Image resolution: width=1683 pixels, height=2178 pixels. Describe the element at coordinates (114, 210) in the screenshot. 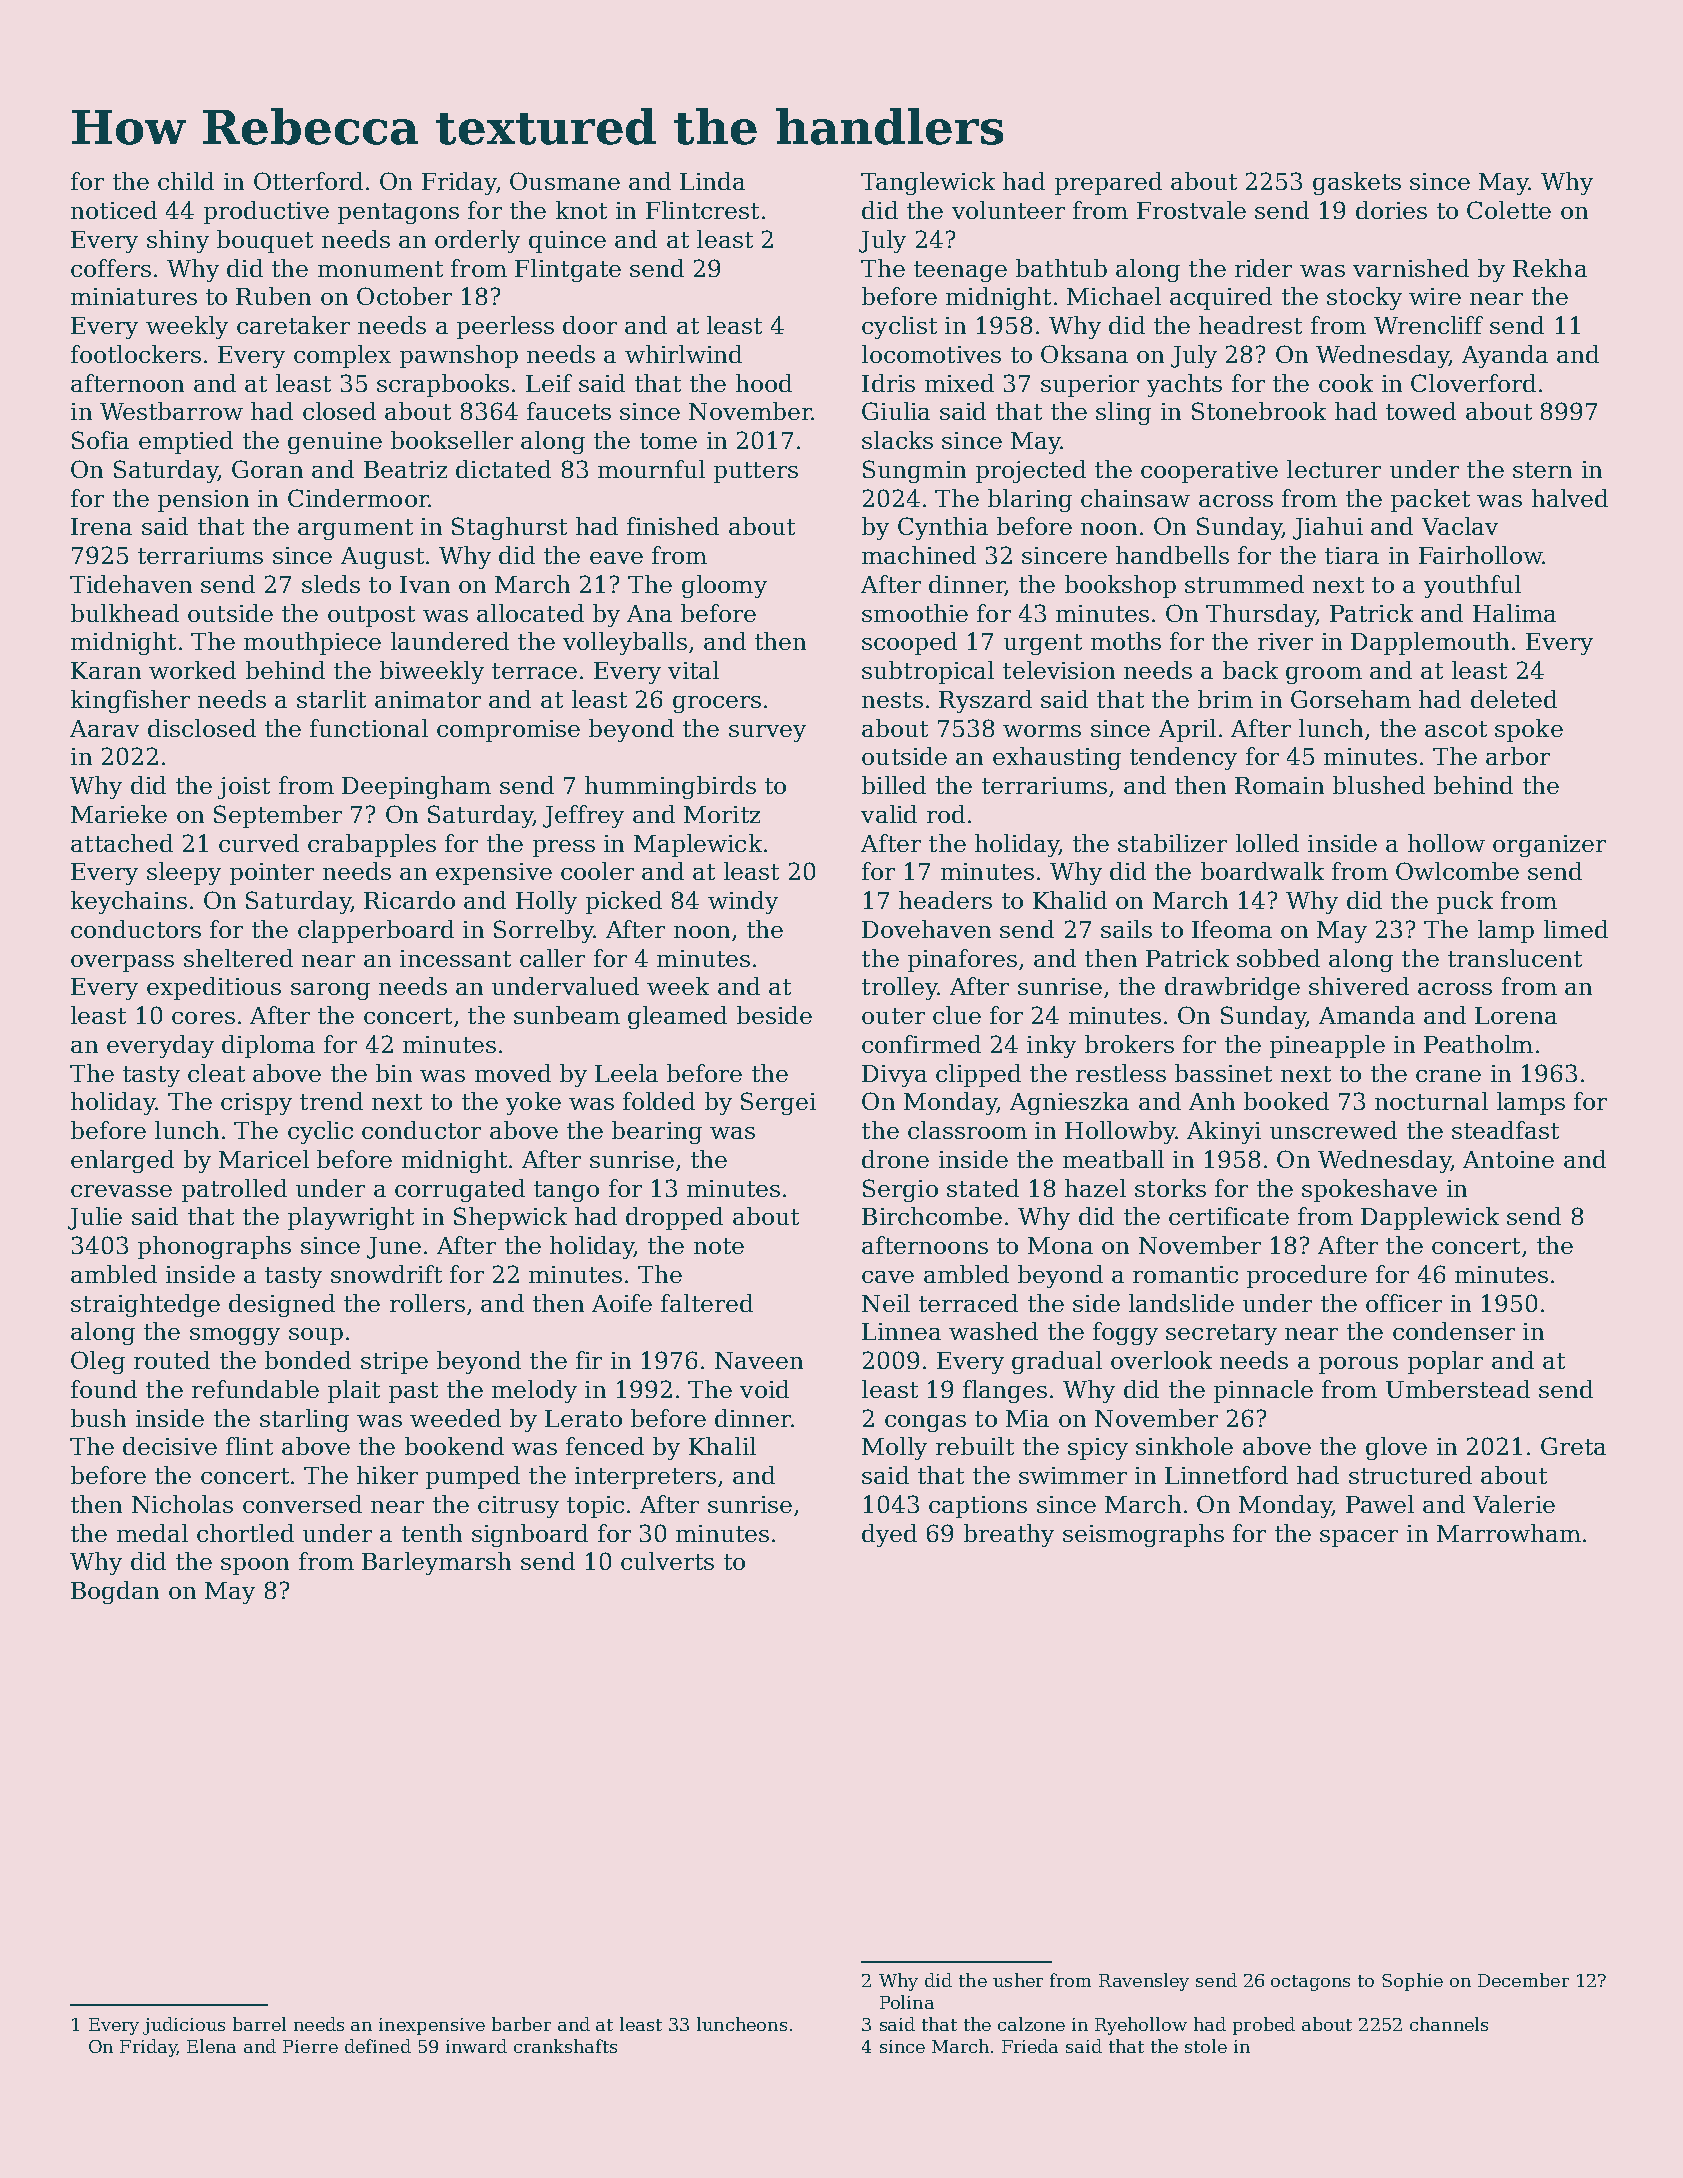

I see `noticed` at that location.
